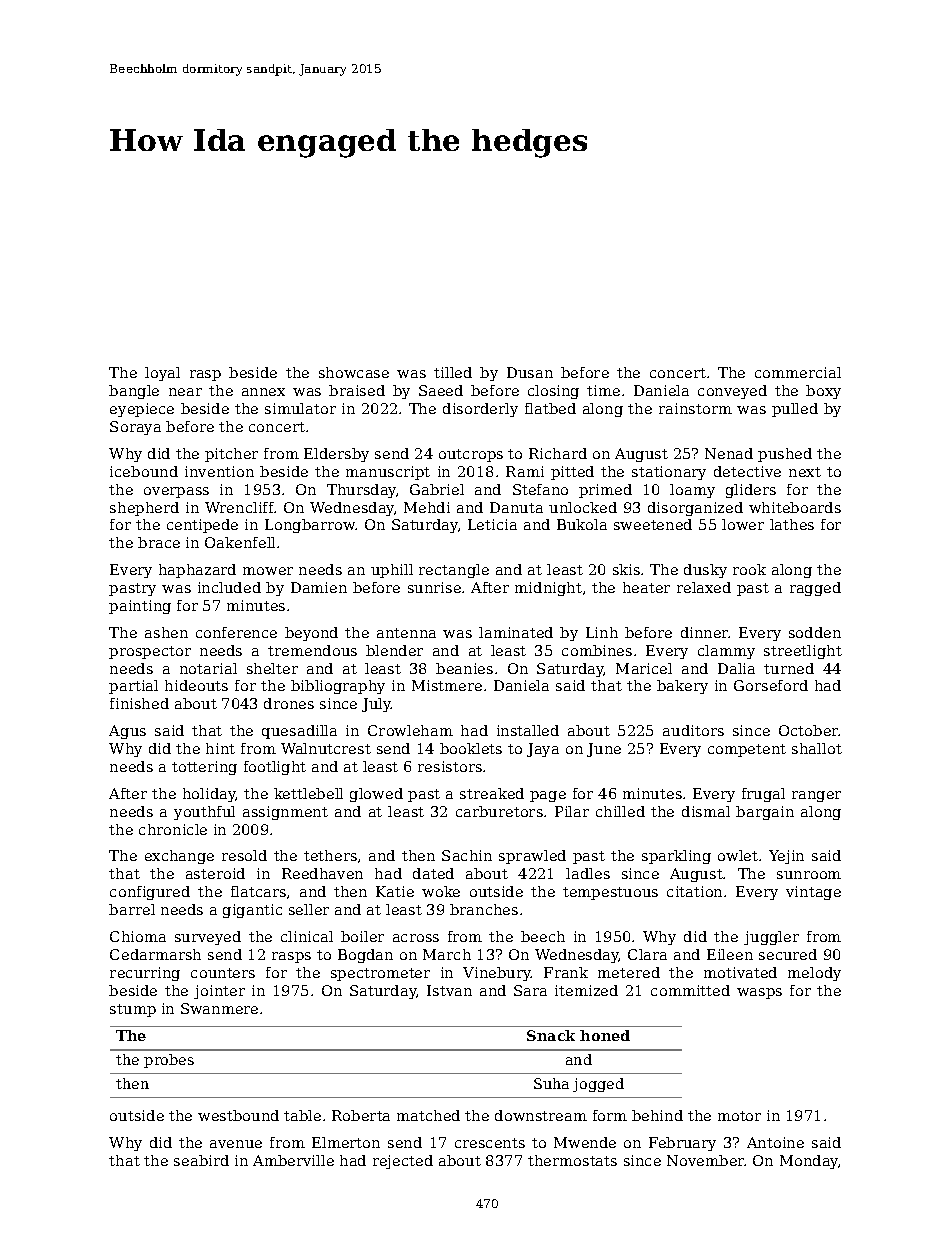 This screenshot has width=952, height=1233. I want to click on Dusan, so click(530, 372).
